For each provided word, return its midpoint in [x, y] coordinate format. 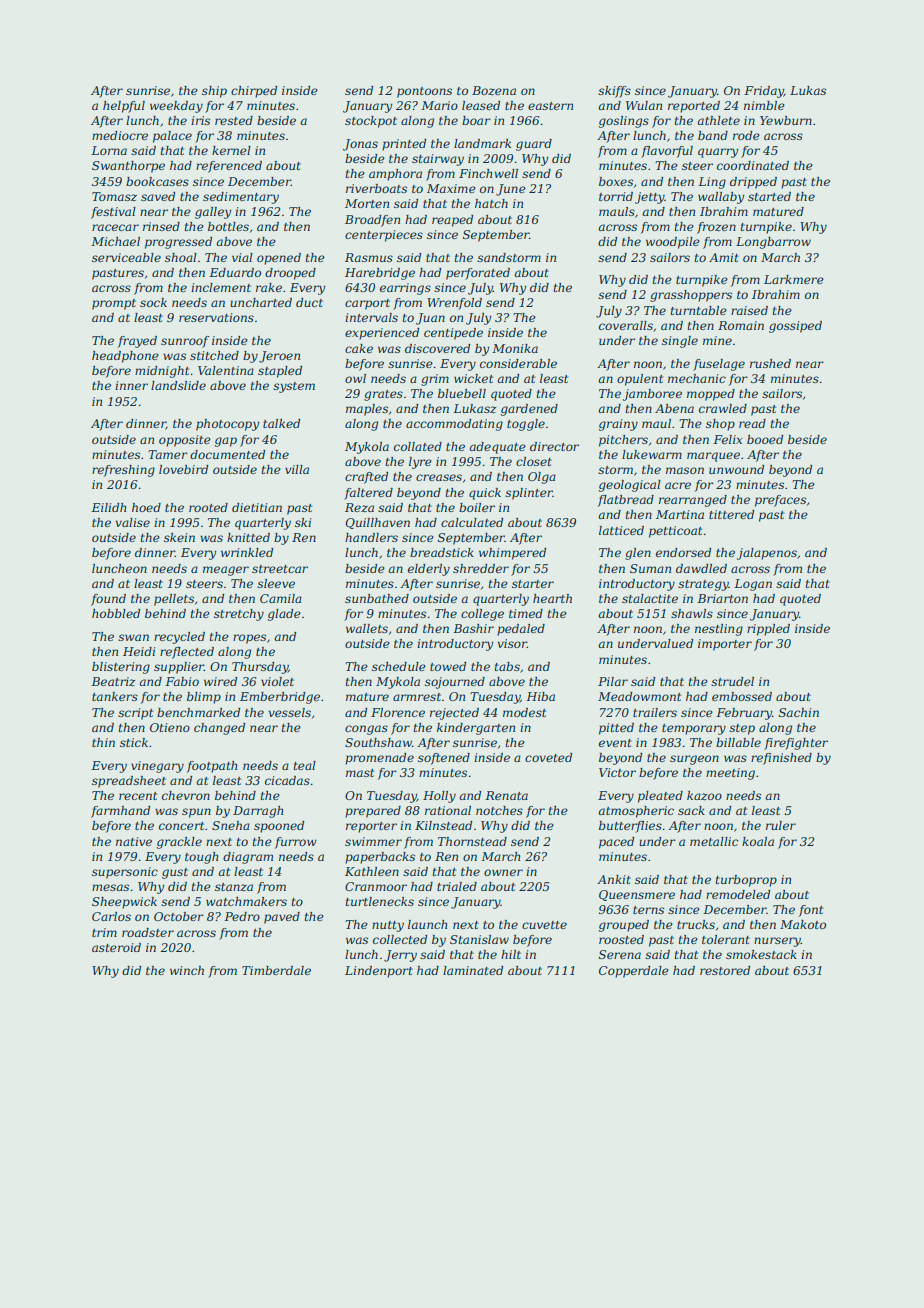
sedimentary [241, 198]
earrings [405, 289]
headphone [125, 357]
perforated [478, 274]
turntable [699, 310]
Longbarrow [773, 243]
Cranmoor [376, 886]
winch [187, 970]
